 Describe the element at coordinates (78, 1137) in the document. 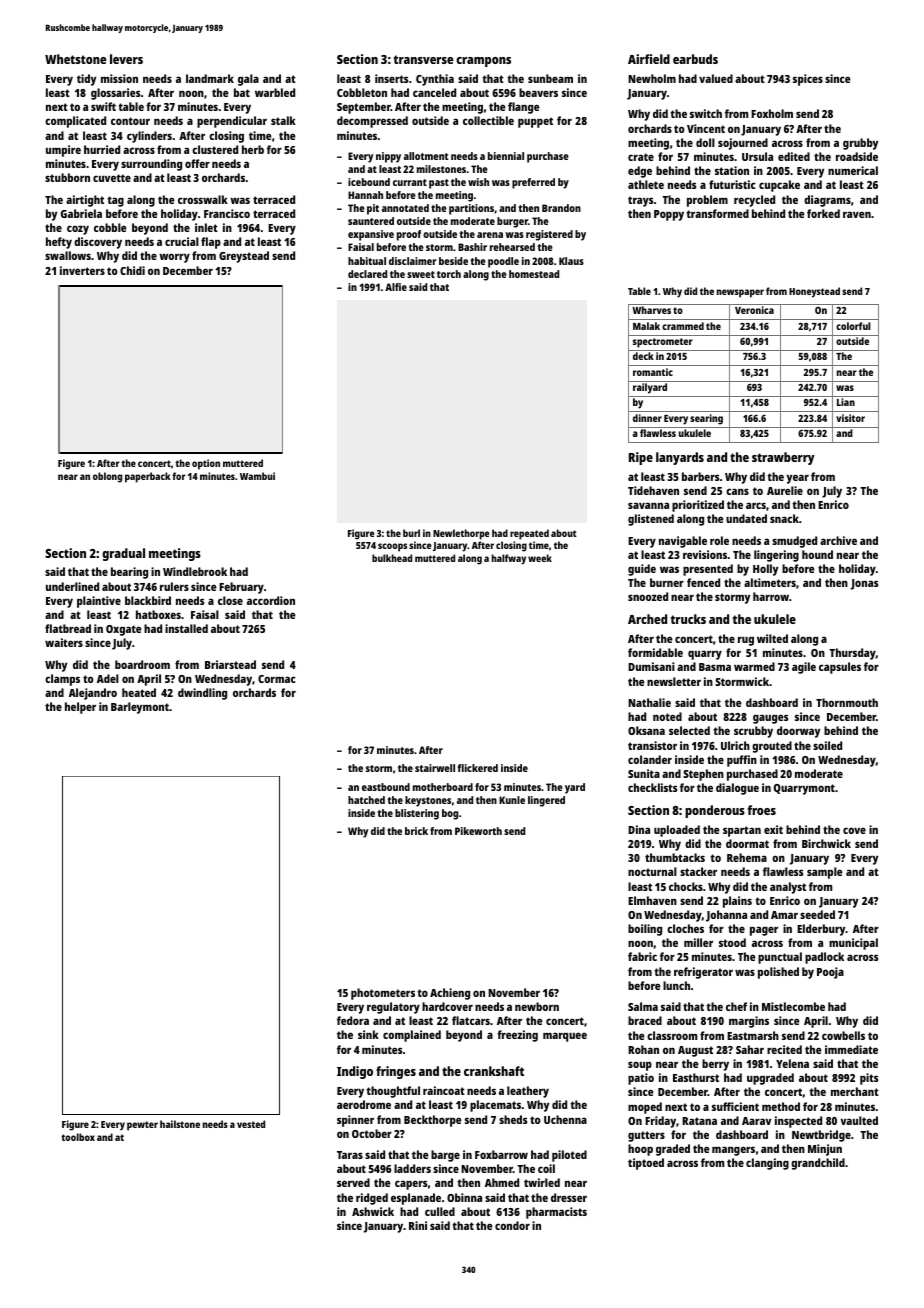

I see `toolbox` at that location.
